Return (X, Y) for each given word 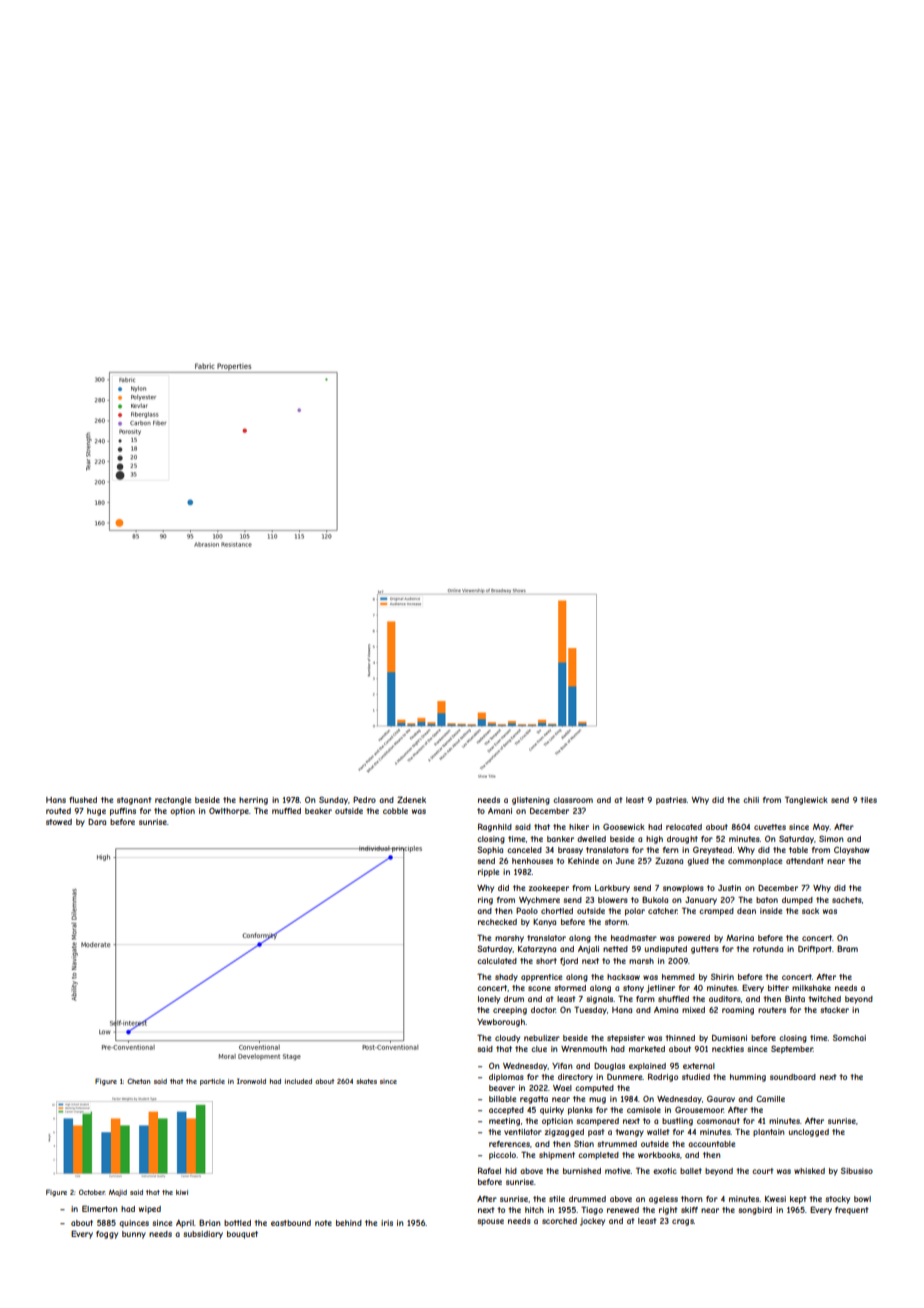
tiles (868, 800)
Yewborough (501, 1023)
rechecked (497, 922)
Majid (118, 1193)
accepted (506, 1111)
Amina (666, 1010)
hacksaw (623, 977)
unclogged (809, 1133)
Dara (97, 822)
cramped (716, 912)
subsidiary (203, 1235)
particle (212, 1082)
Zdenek (411, 799)
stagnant (134, 801)
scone (539, 988)
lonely (489, 1000)
